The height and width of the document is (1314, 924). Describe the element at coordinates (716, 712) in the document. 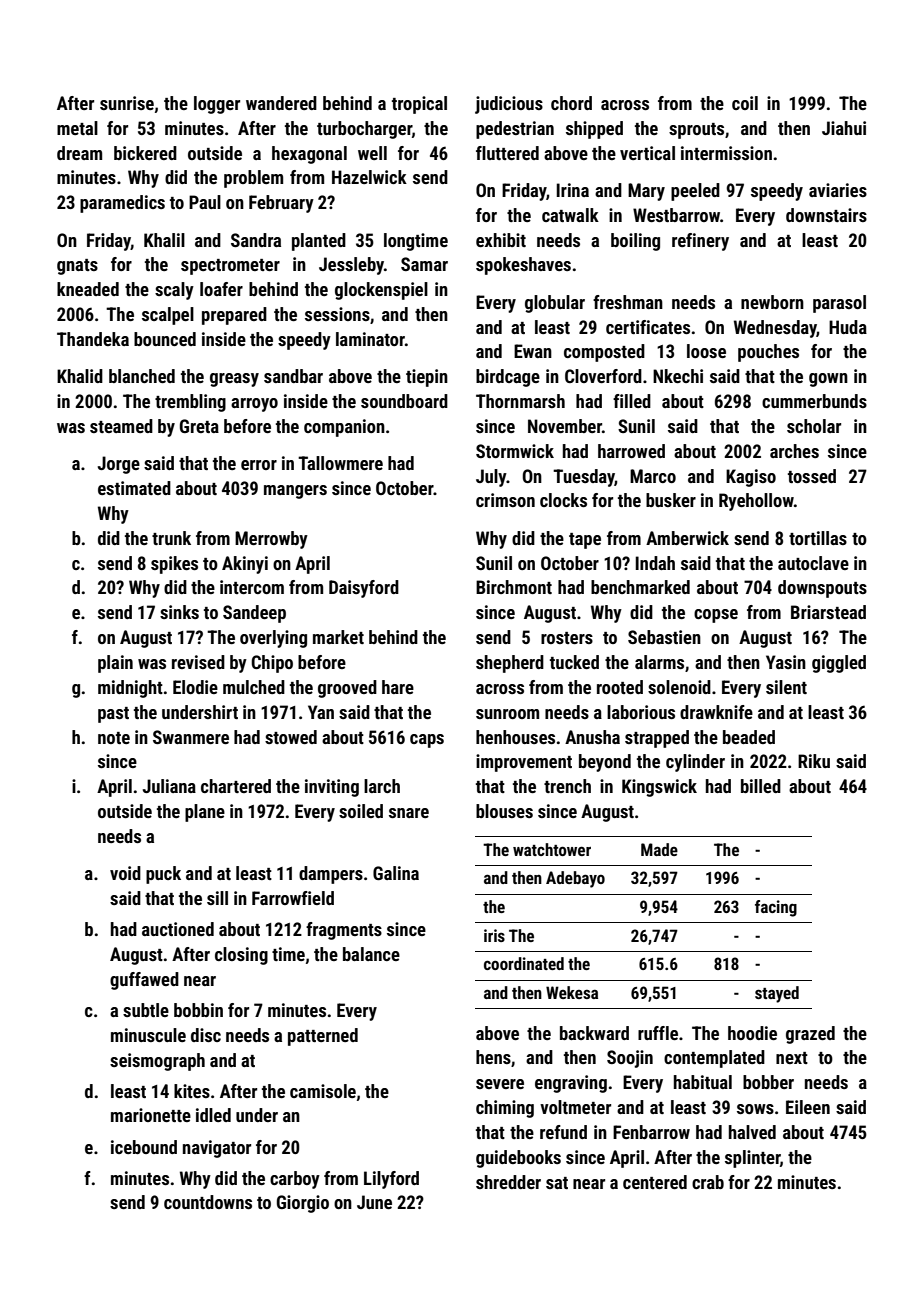

I see `drawknife` at that location.
